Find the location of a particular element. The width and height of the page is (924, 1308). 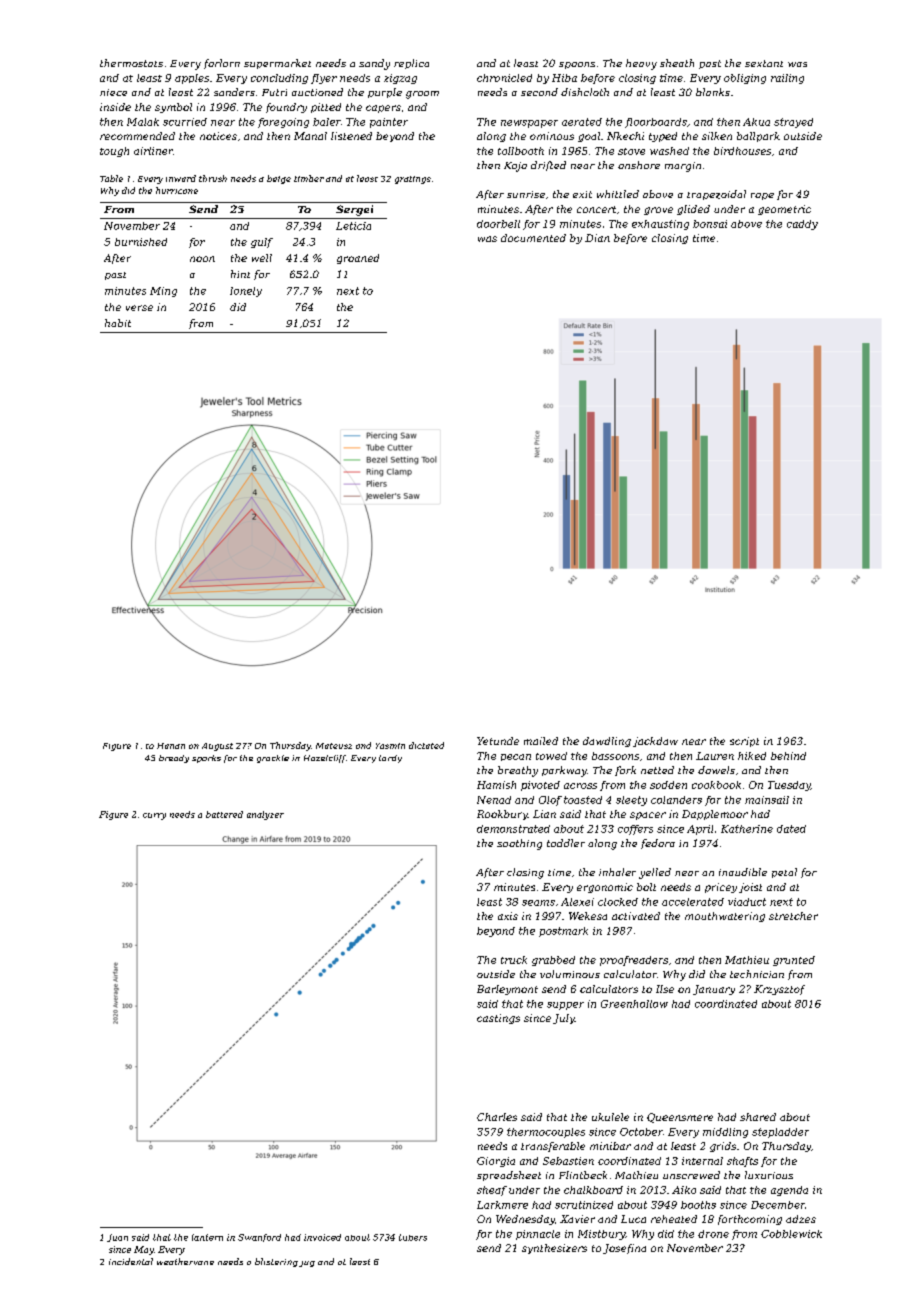

dowels is located at coordinates (716, 770).
